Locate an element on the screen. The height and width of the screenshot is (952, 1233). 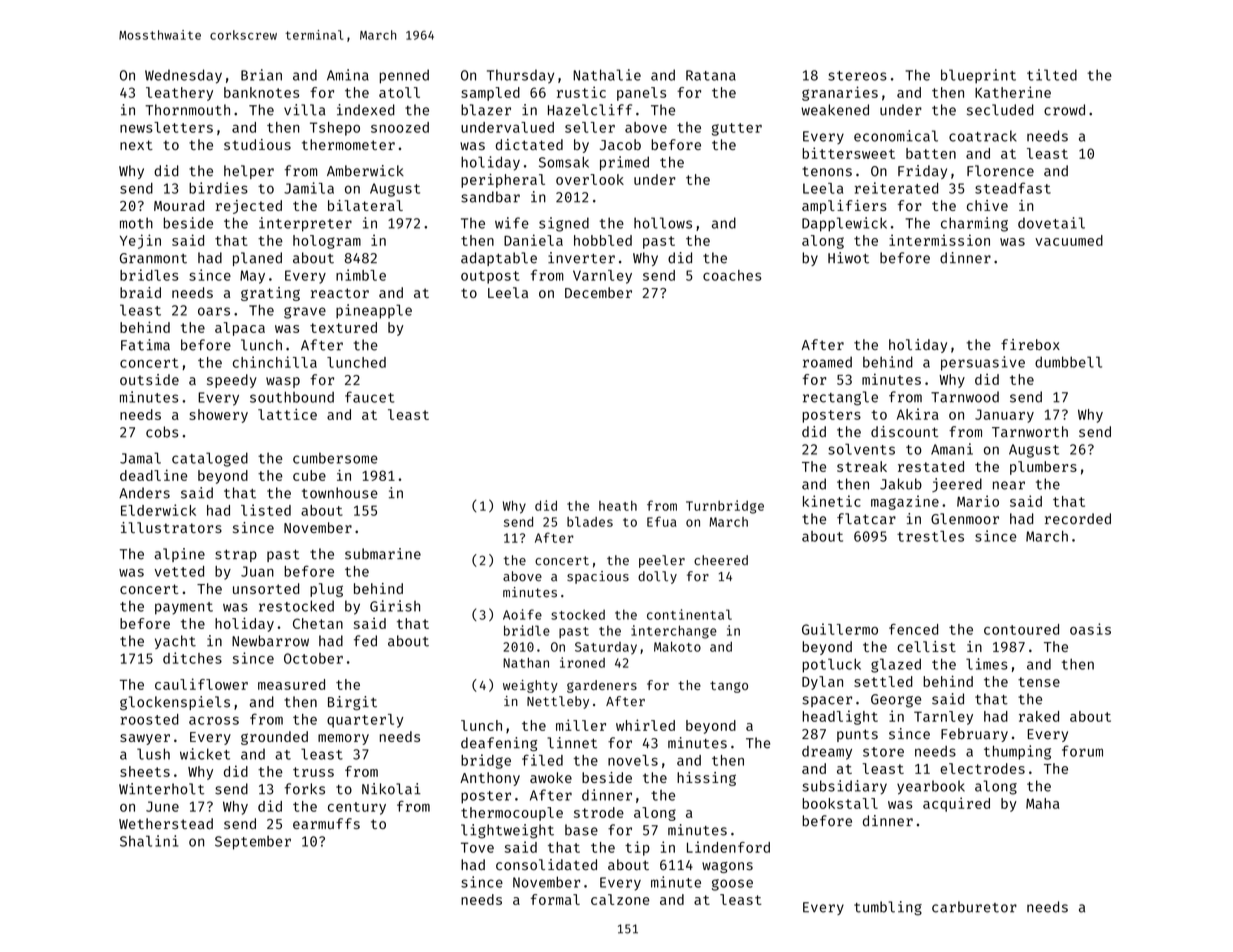
payment is located at coordinates (184, 608).
